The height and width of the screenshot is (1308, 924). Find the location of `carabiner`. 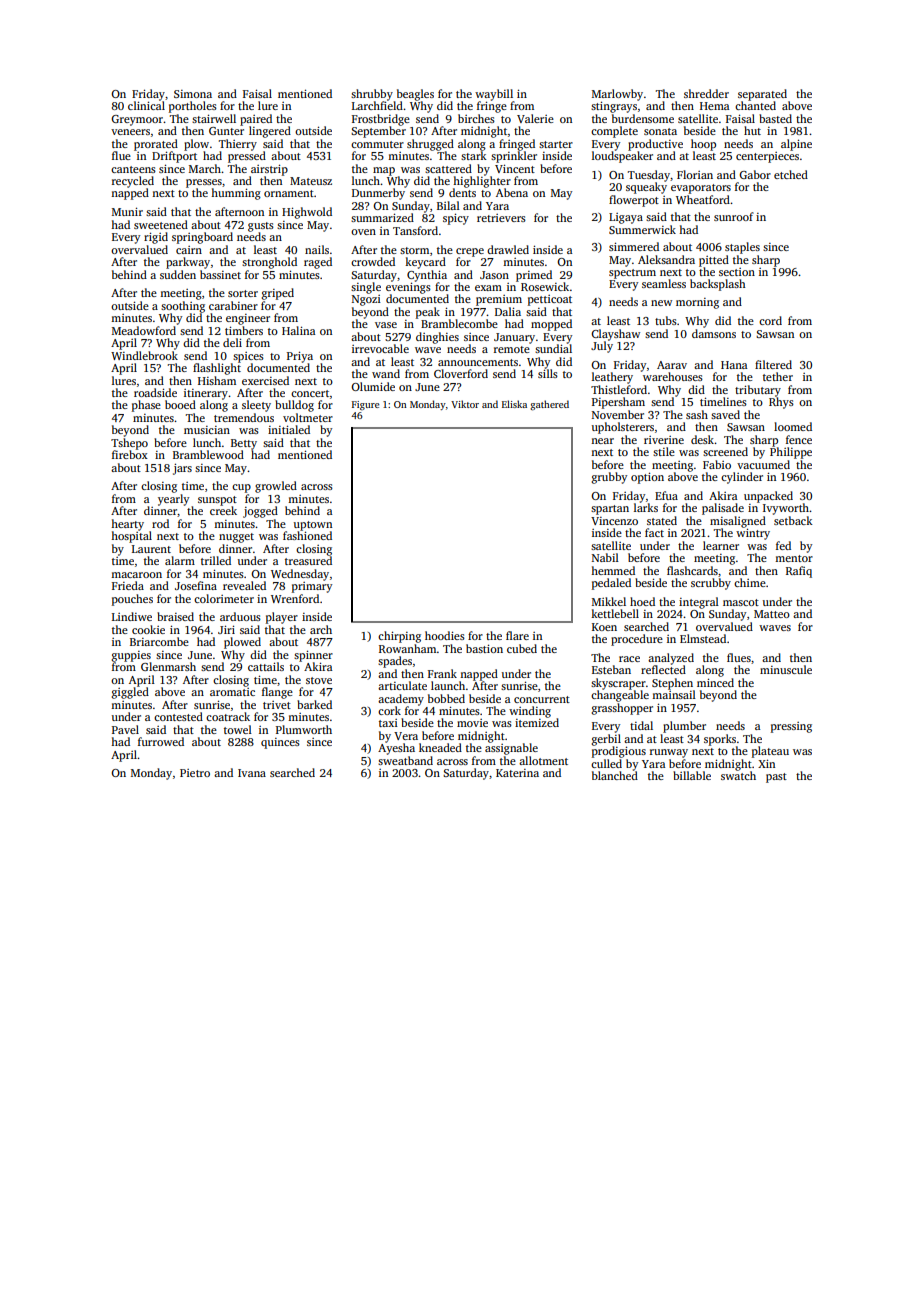

carabiner is located at coordinates (233, 305).
